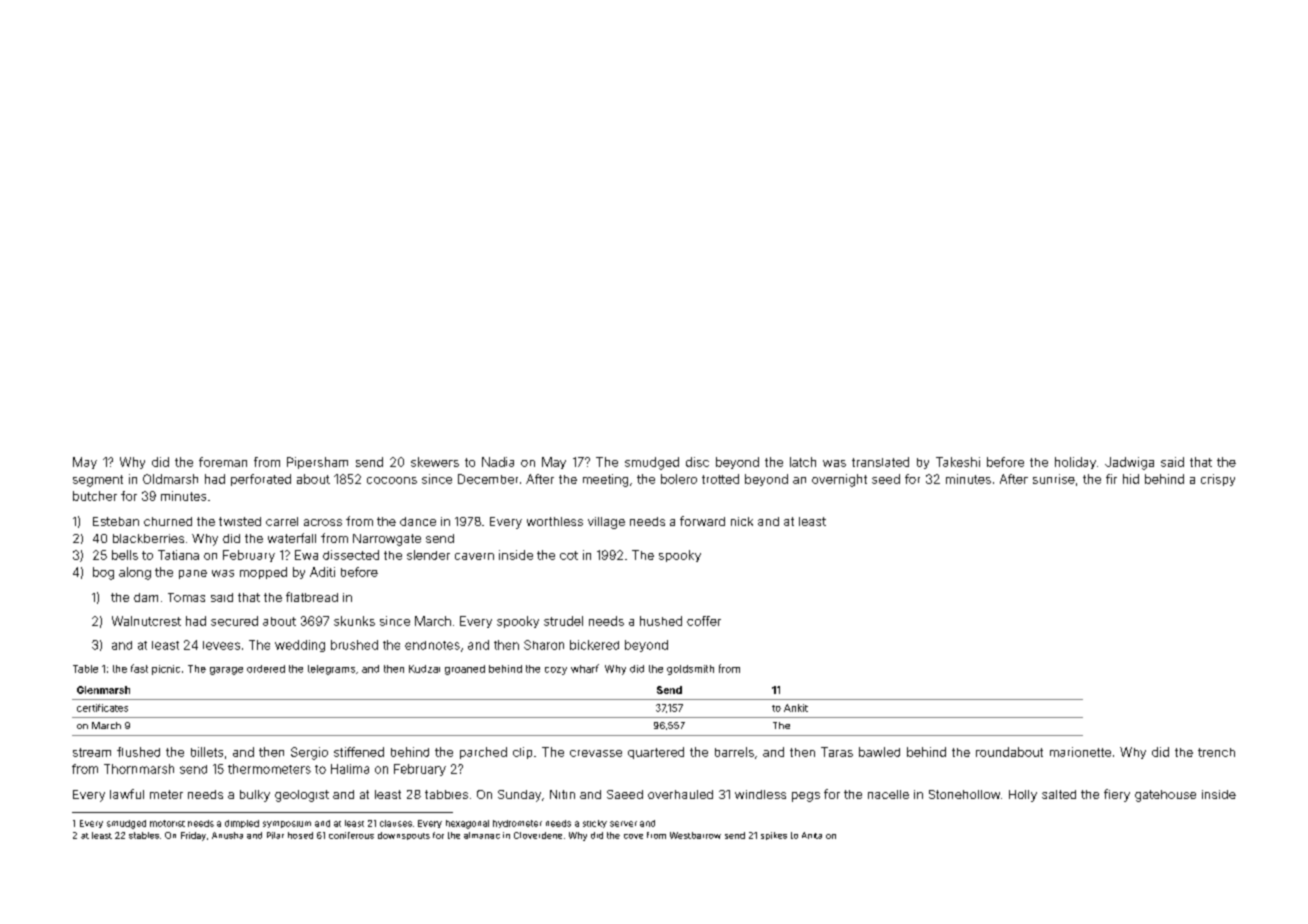  I want to click on clip, so click(522, 753).
